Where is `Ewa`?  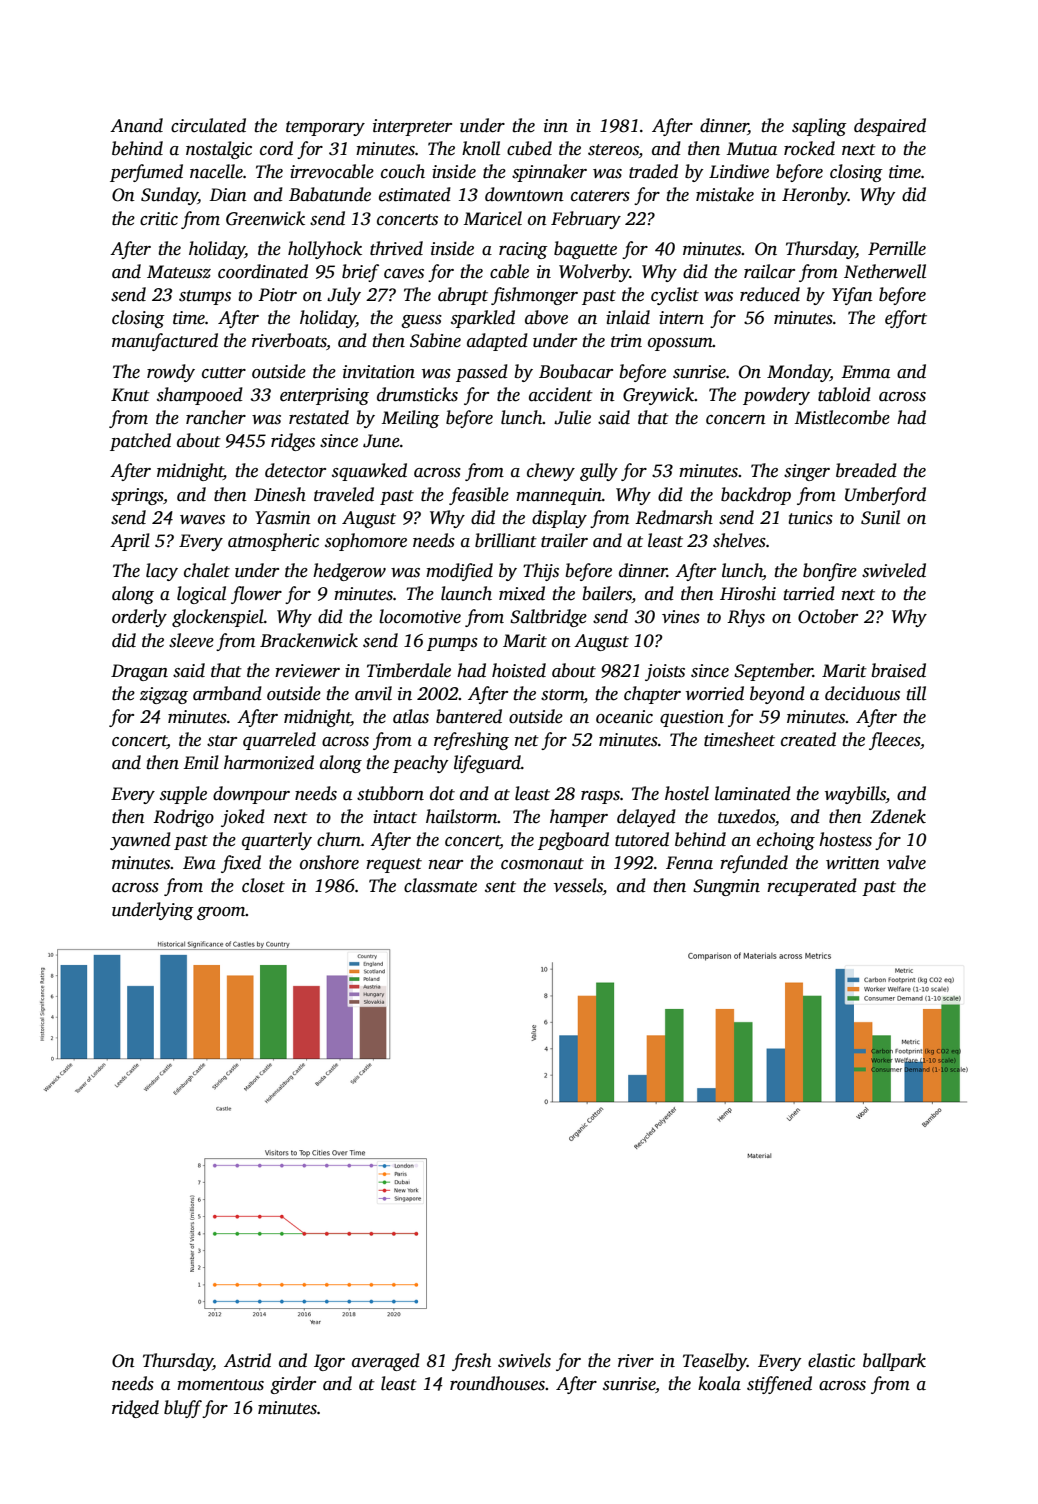 Ewa is located at coordinates (199, 863).
